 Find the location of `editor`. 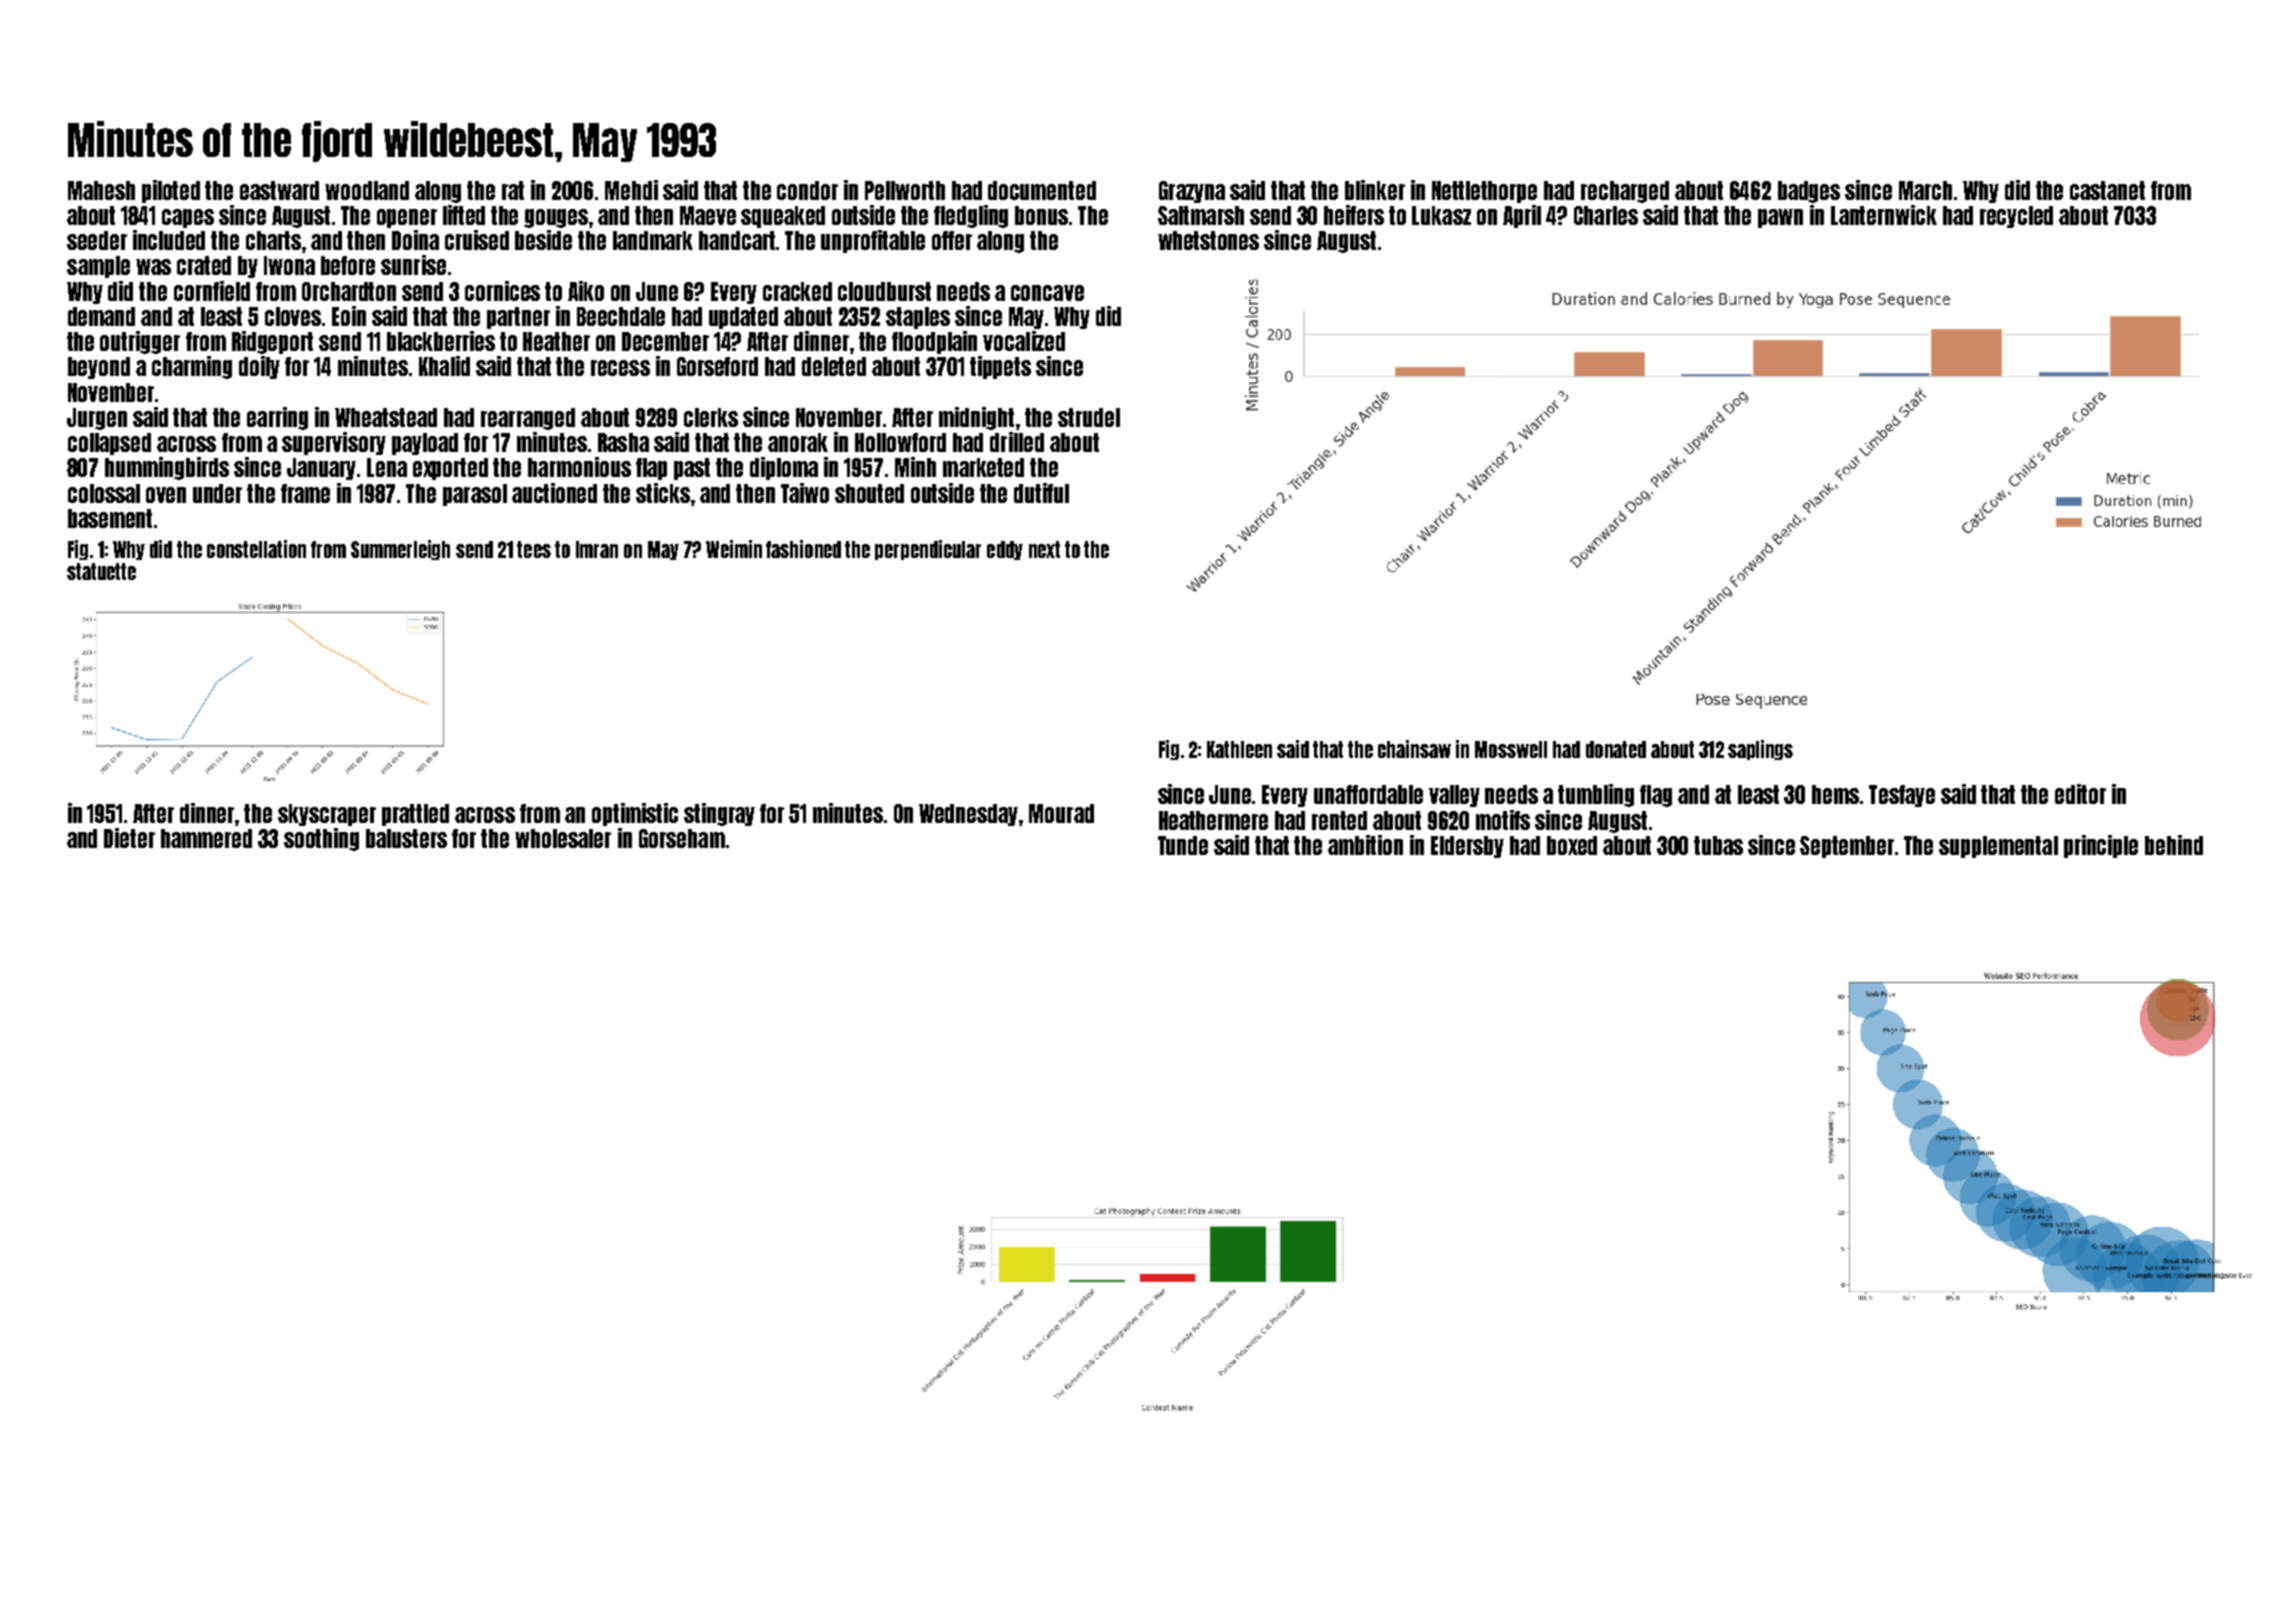

editor is located at coordinates (2080, 794).
